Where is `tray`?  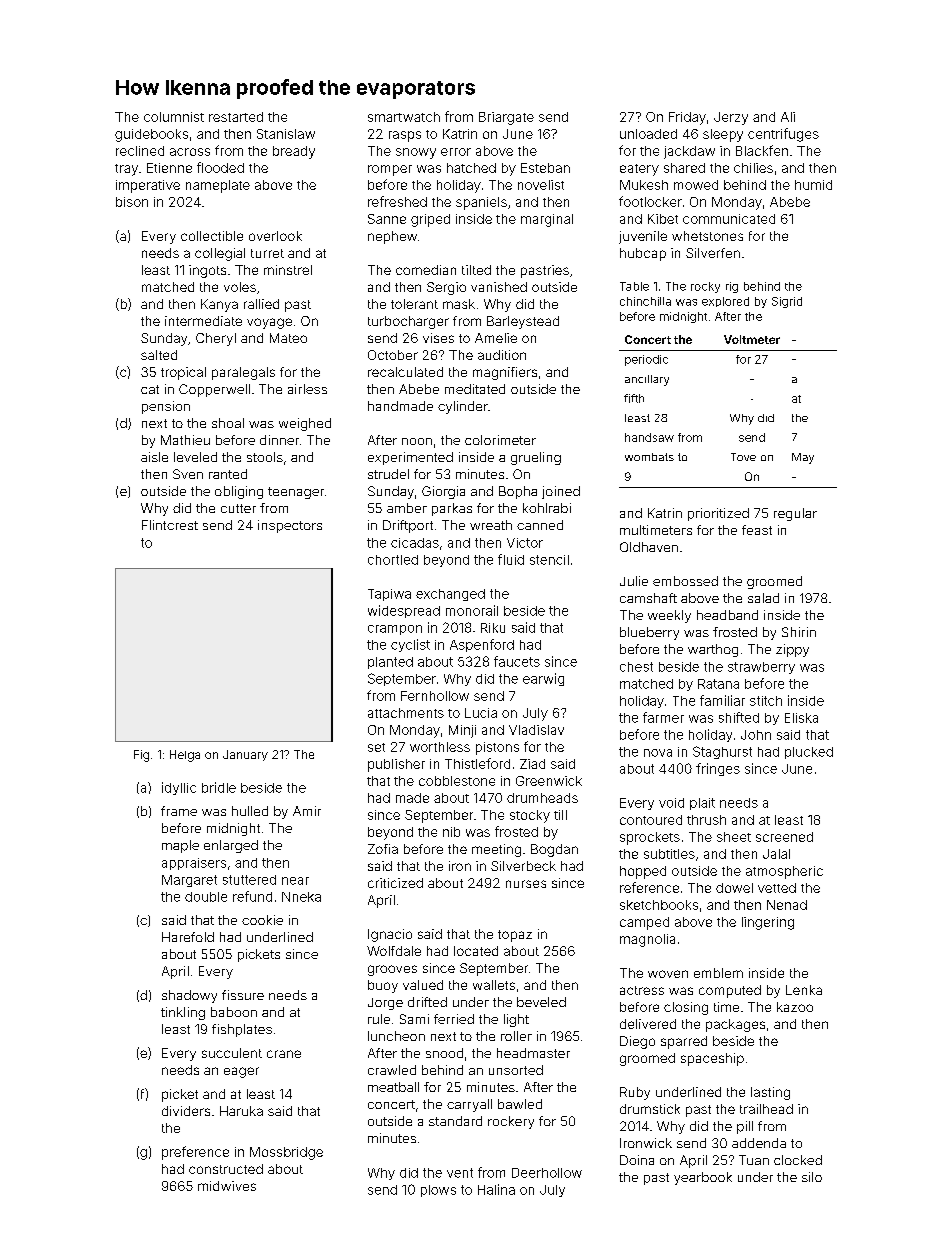
tray is located at coordinates (126, 170).
